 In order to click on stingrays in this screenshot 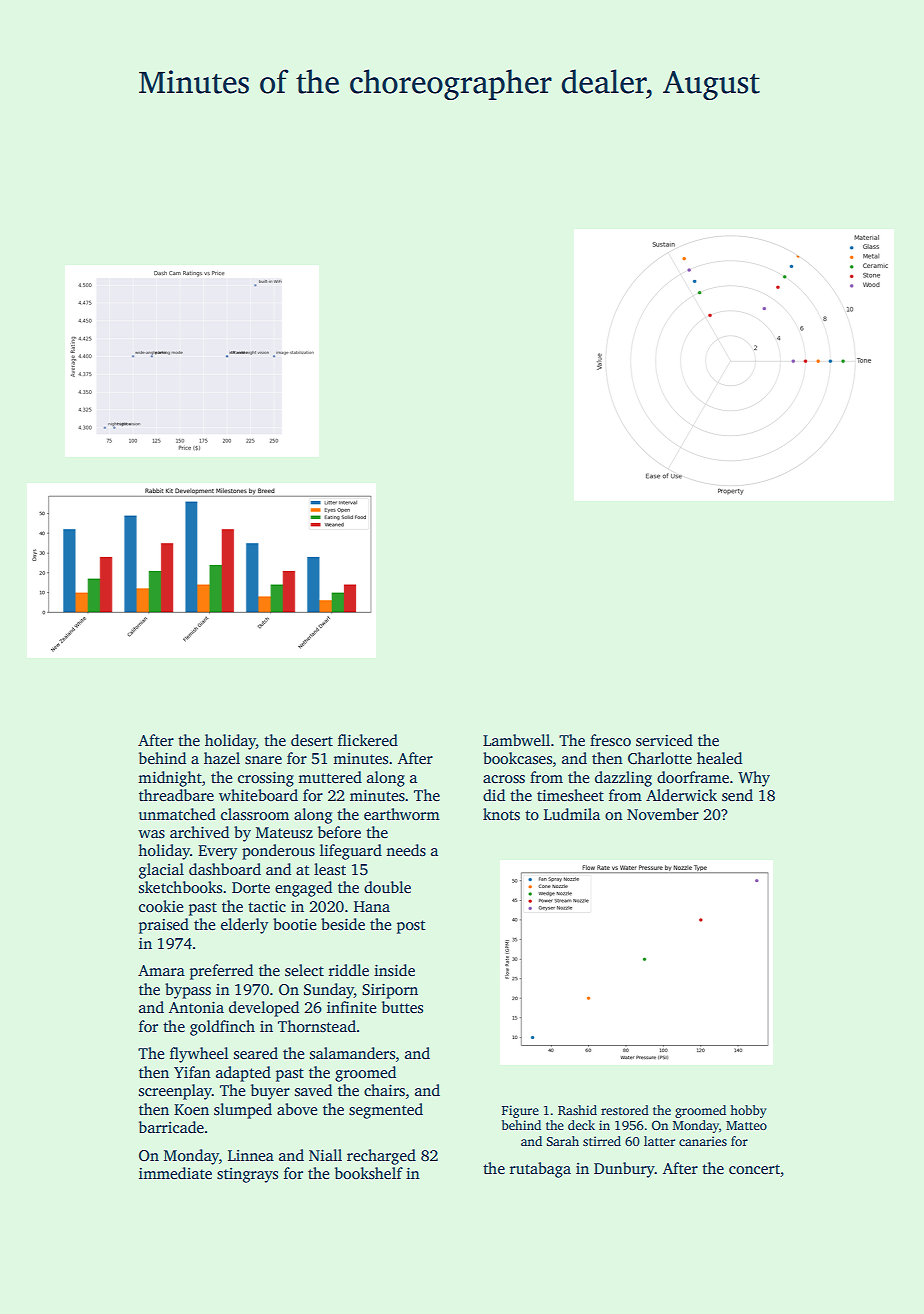, I will do `click(247, 1175)`.
